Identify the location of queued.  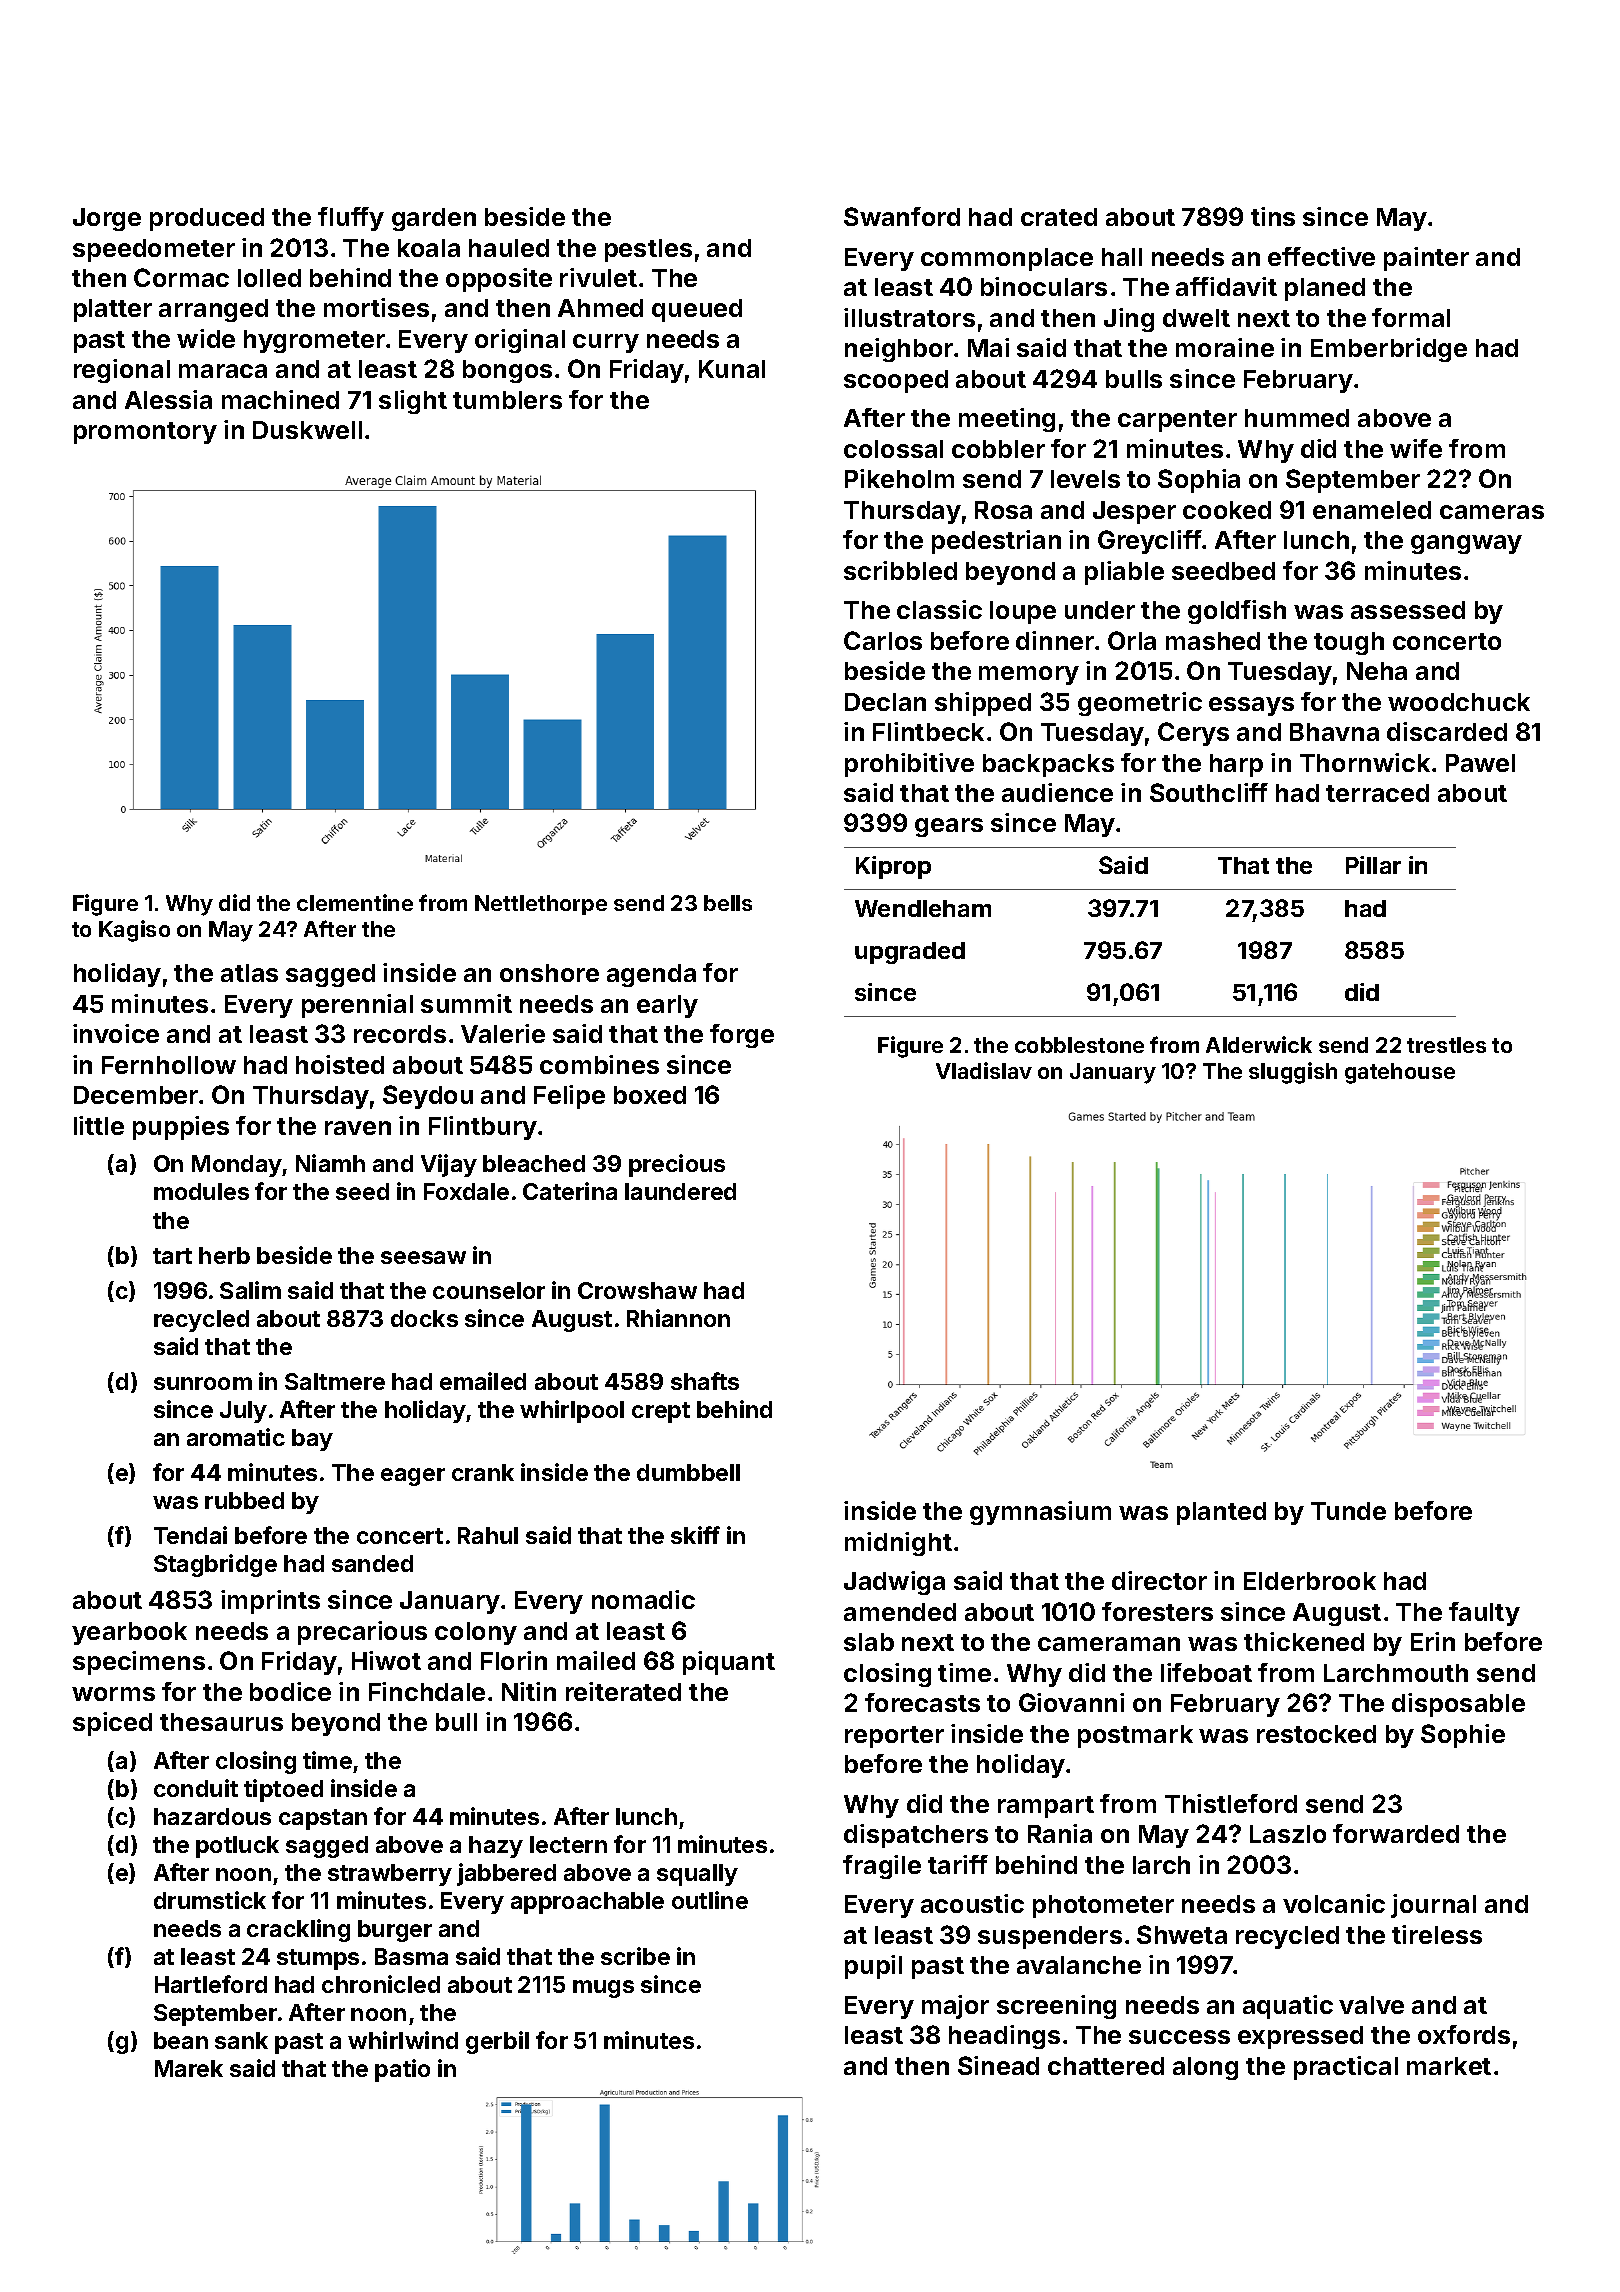
(697, 310).
